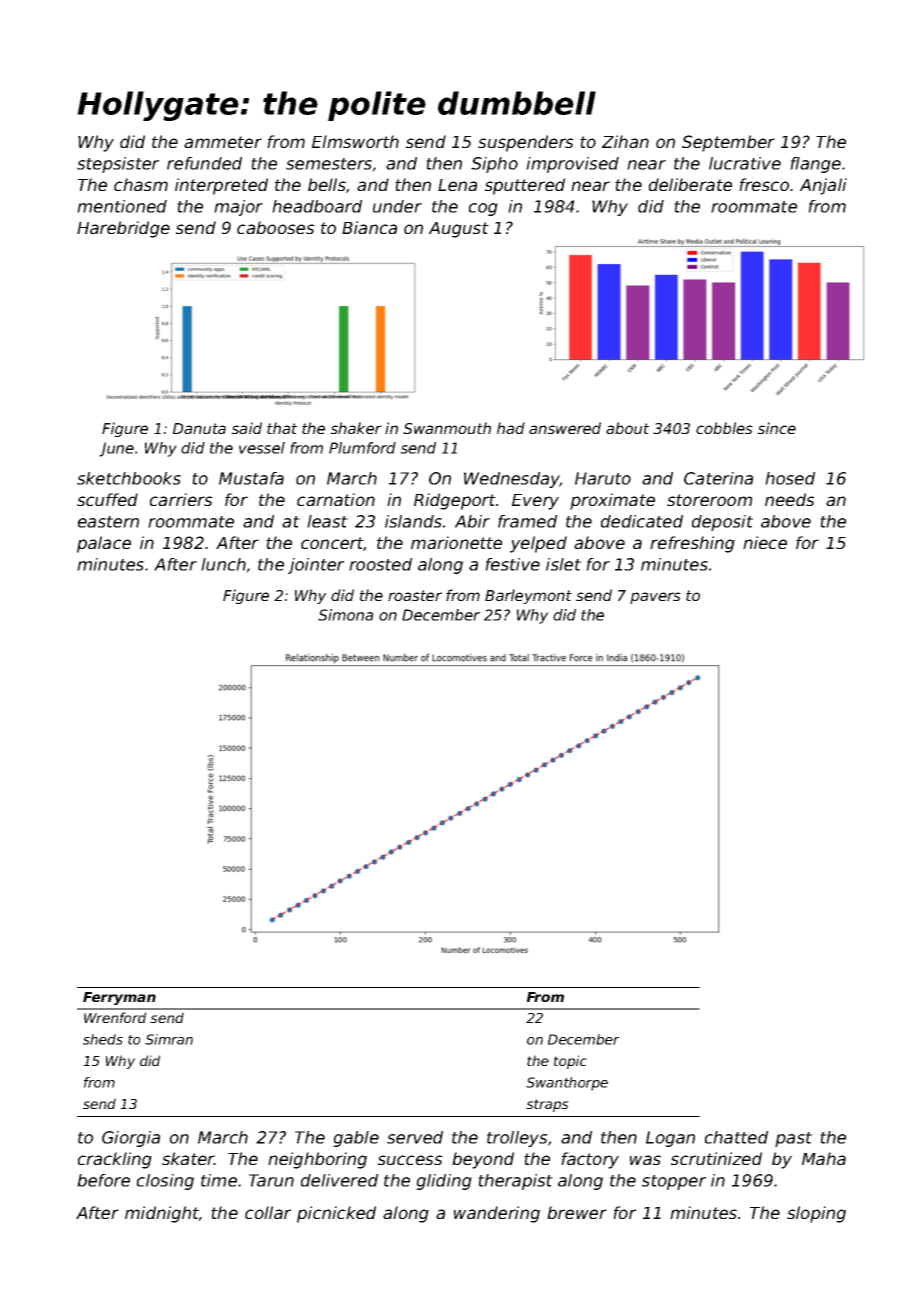  What do you see at coordinates (776, 428) in the screenshot?
I see `since` at bounding box center [776, 428].
